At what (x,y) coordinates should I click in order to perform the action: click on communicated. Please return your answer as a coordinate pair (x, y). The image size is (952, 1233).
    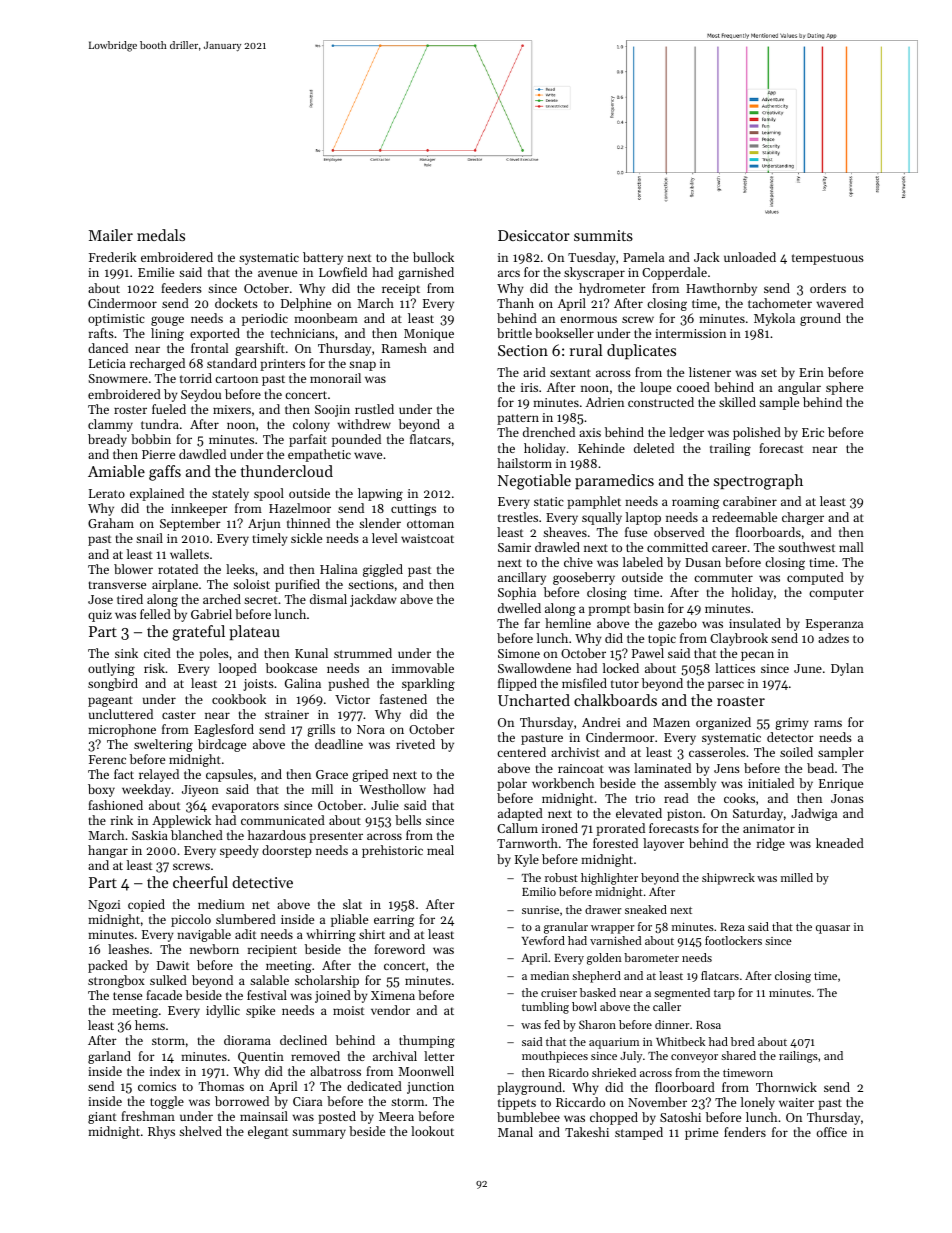
    Looking at the image, I should click on (283, 820).
